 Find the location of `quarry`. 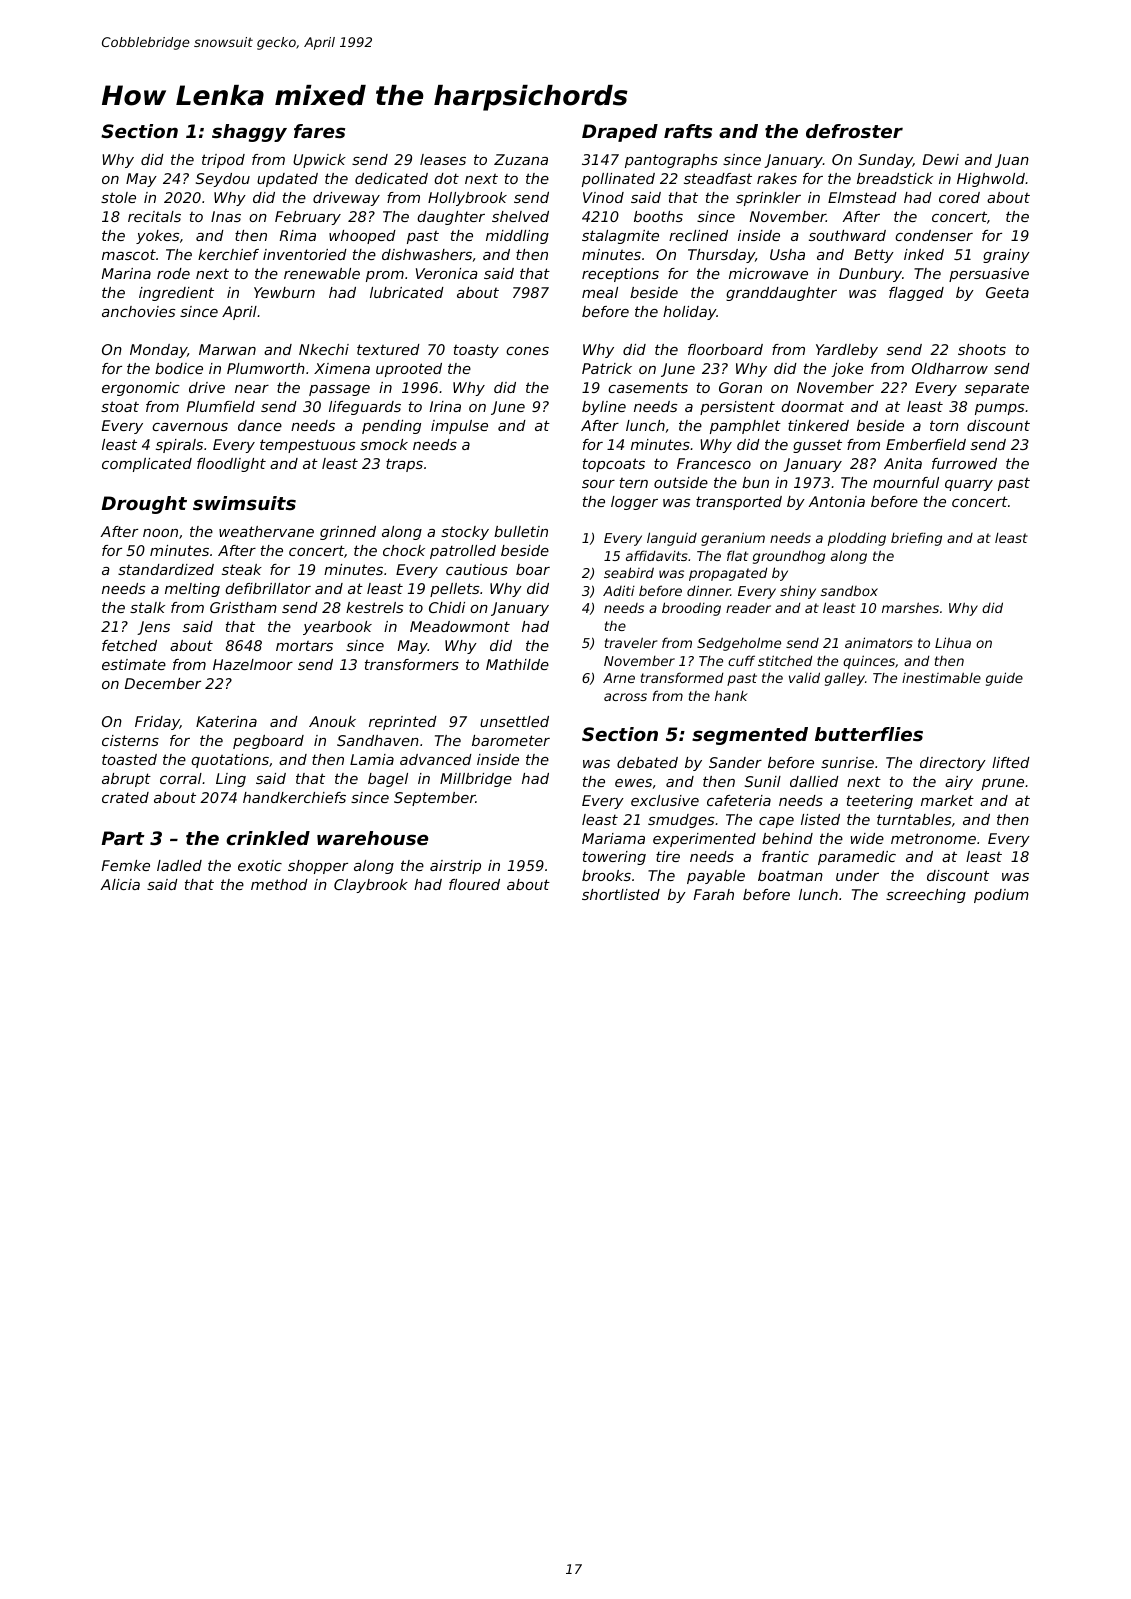

quarry is located at coordinates (969, 485).
